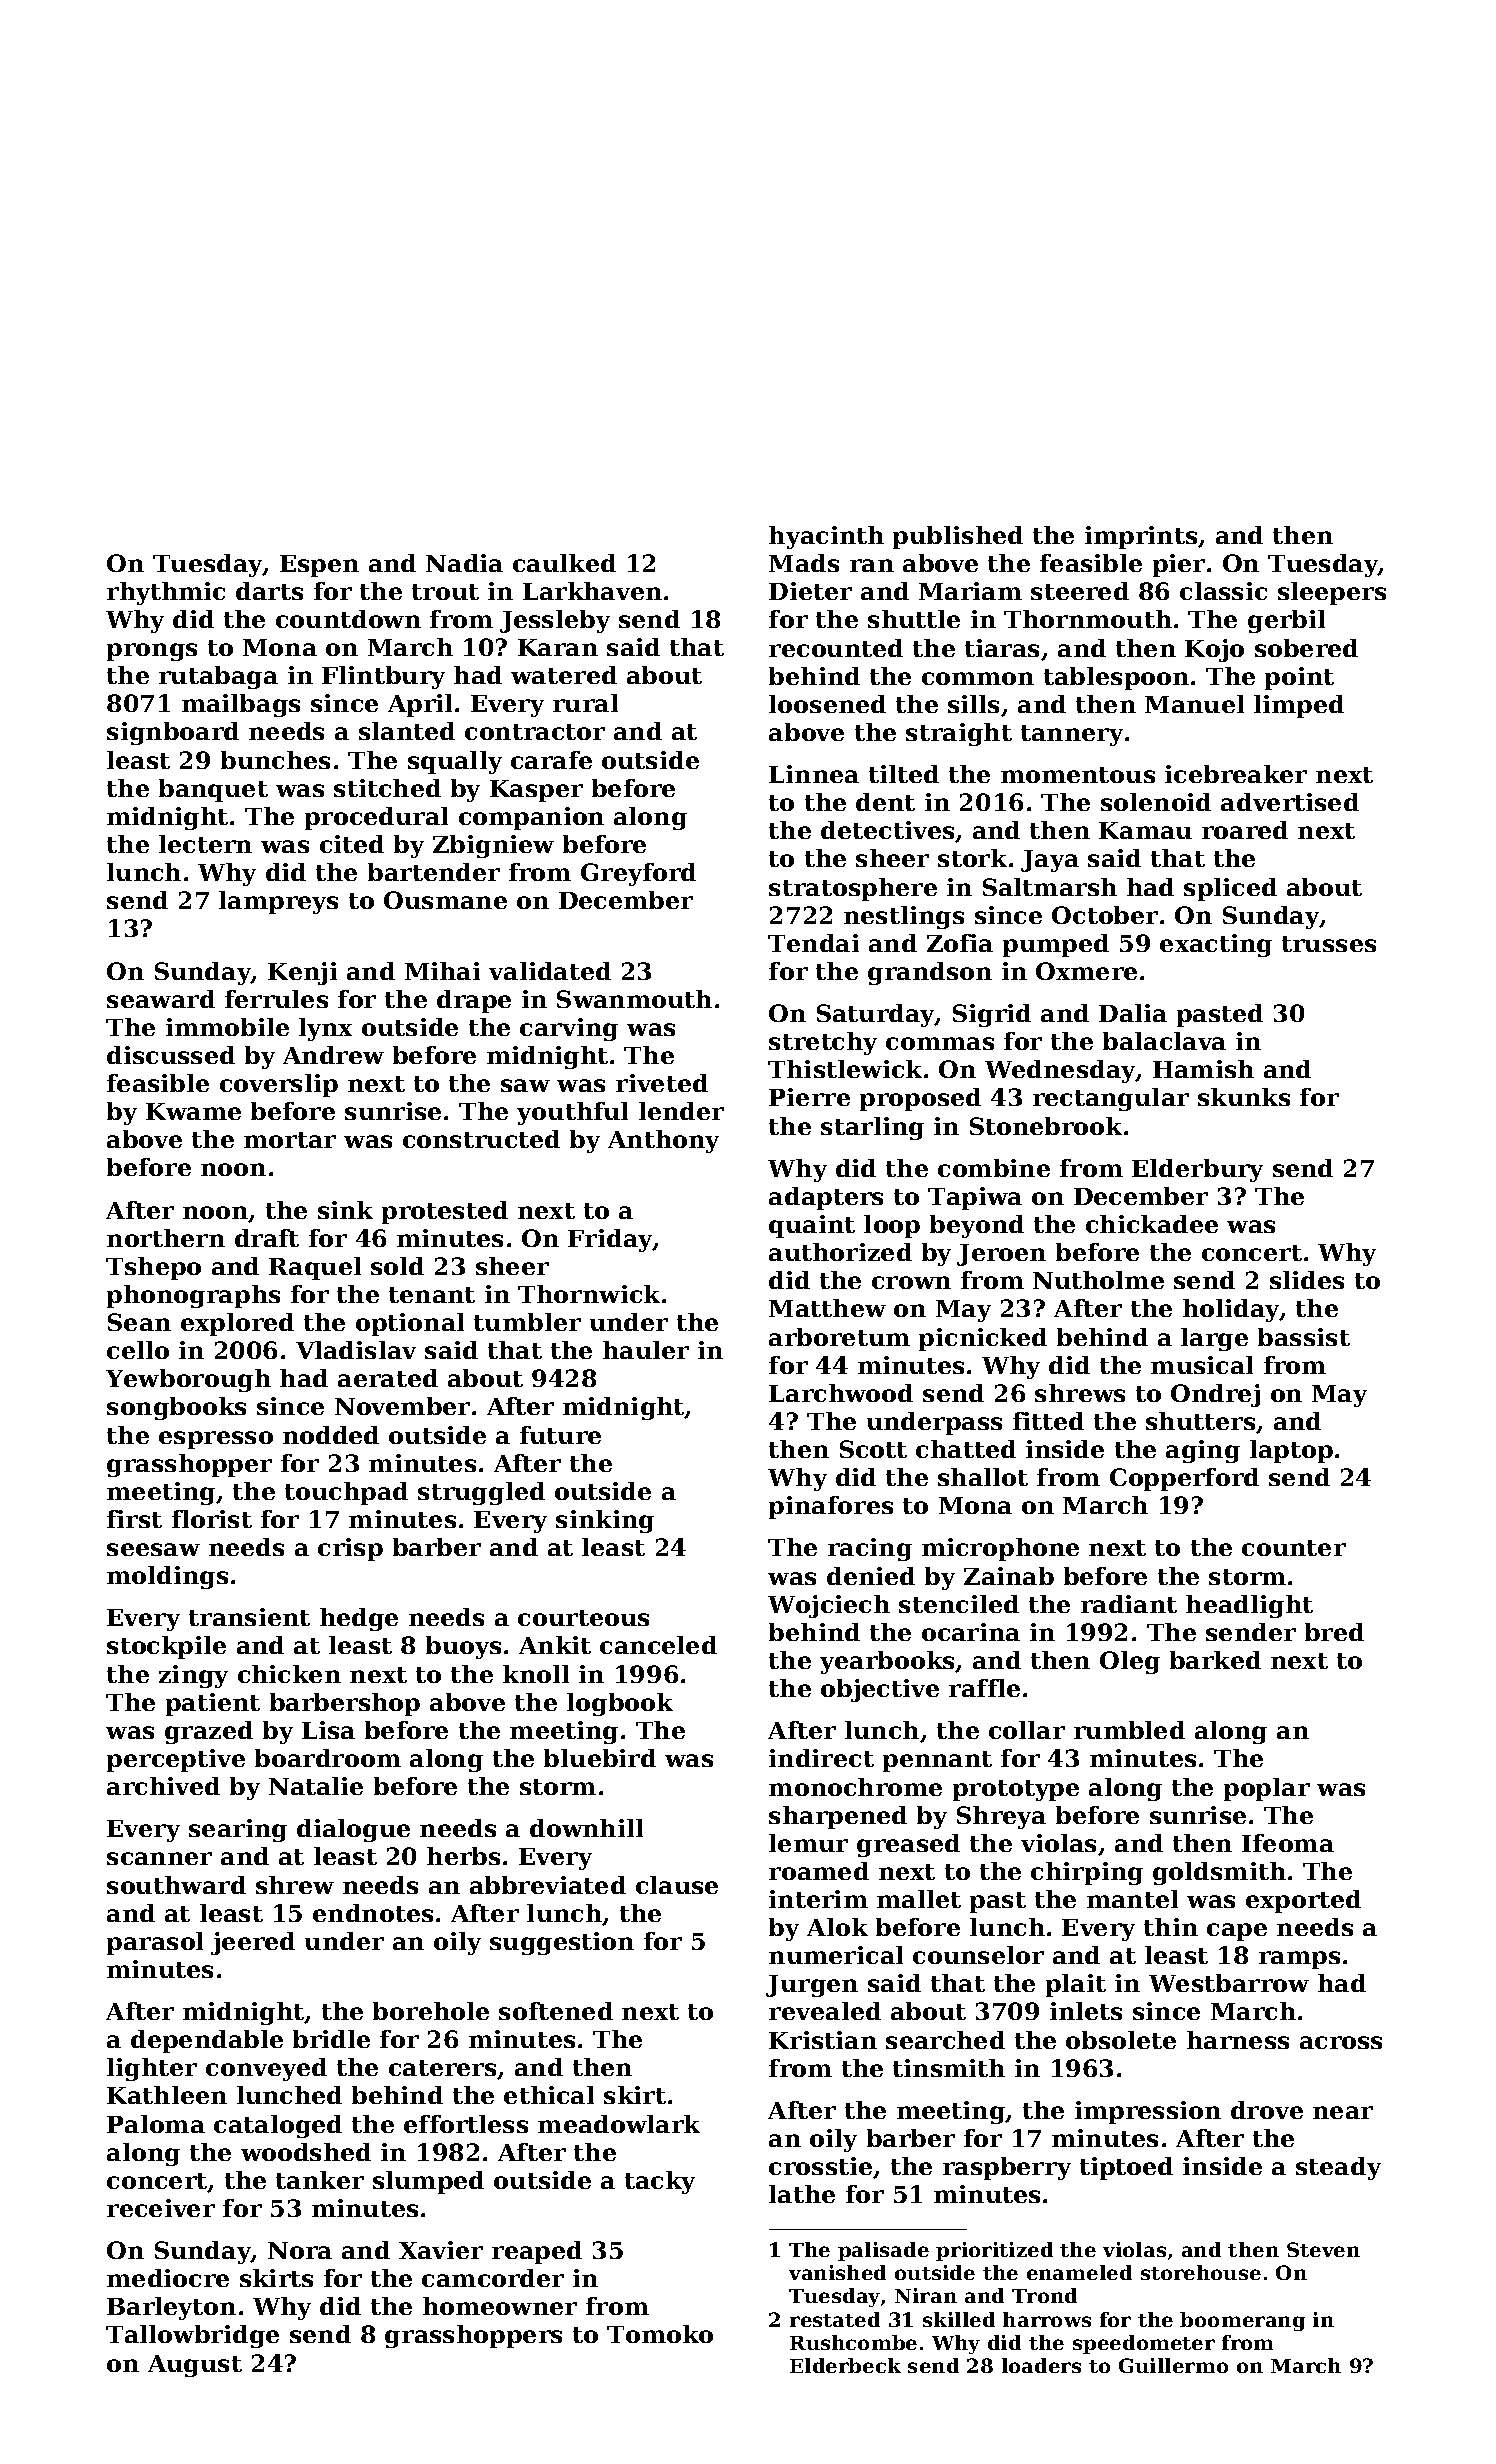 The height and width of the image is (2464, 1496). Describe the element at coordinates (278, 902) in the image. I see `lampreys` at that location.
